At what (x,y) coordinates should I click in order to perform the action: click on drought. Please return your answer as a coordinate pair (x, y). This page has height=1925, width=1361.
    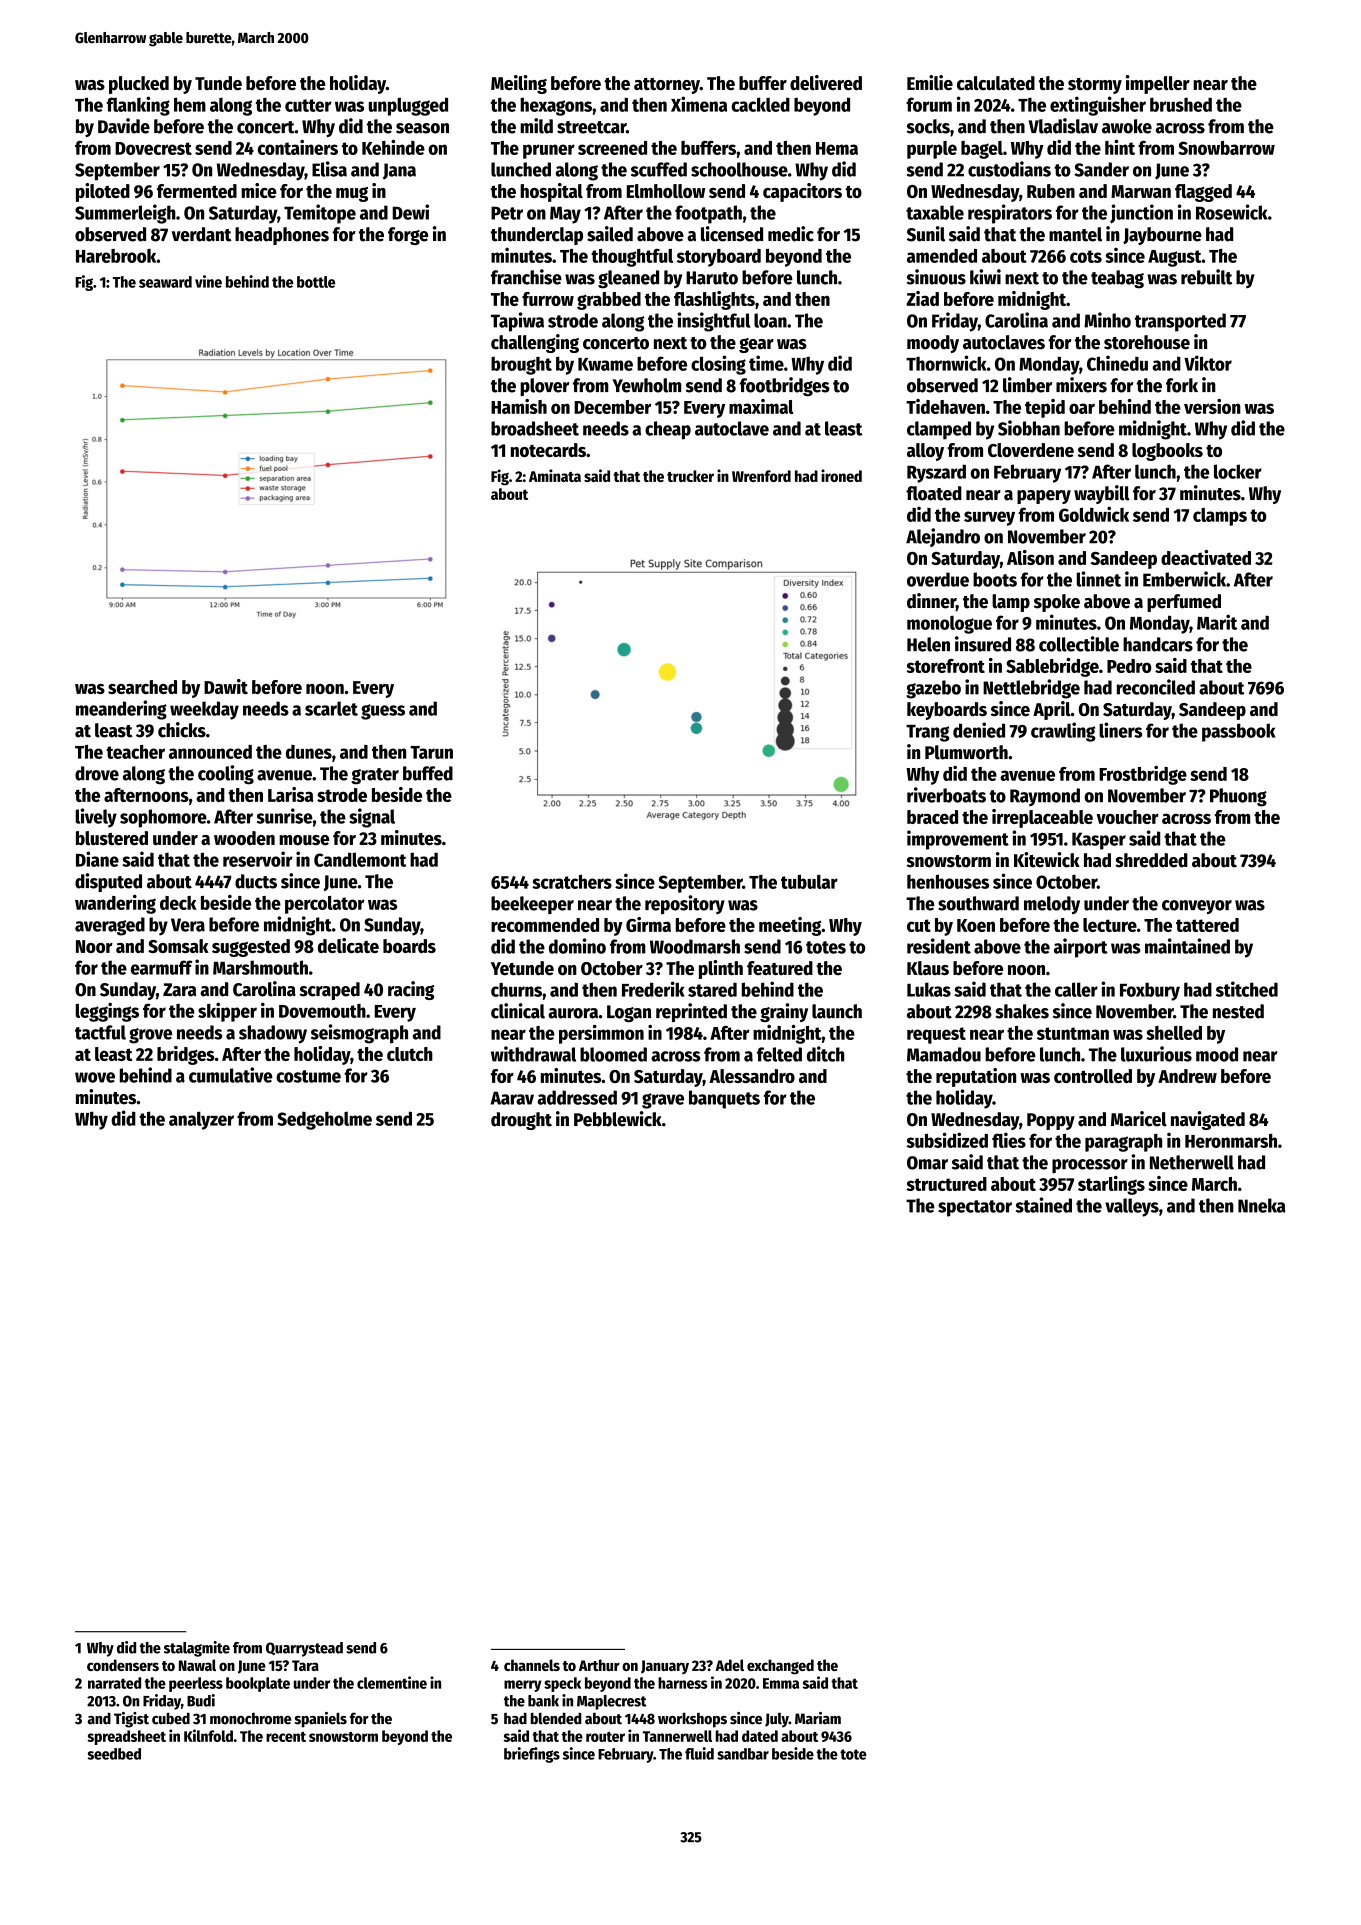
    Looking at the image, I should click on (521, 1121).
